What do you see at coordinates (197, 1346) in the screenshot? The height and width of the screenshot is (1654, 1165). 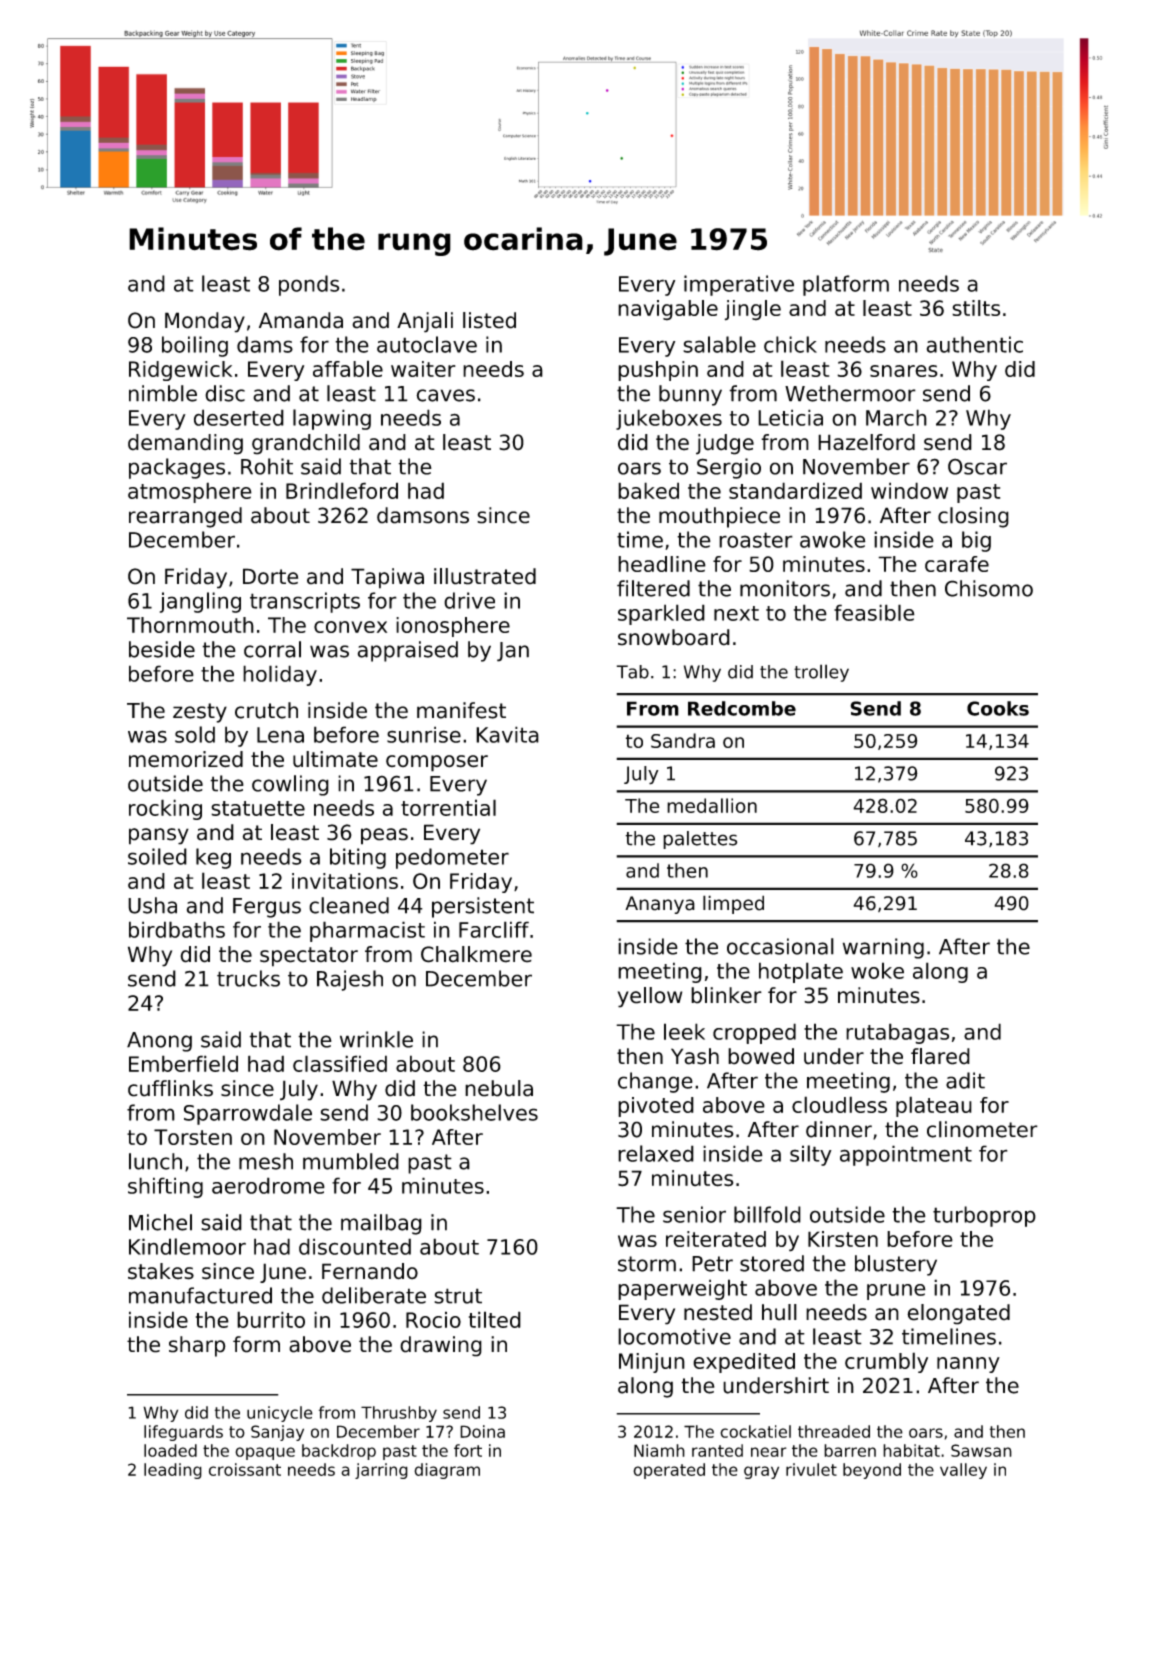 I see `sharp` at bounding box center [197, 1346].
